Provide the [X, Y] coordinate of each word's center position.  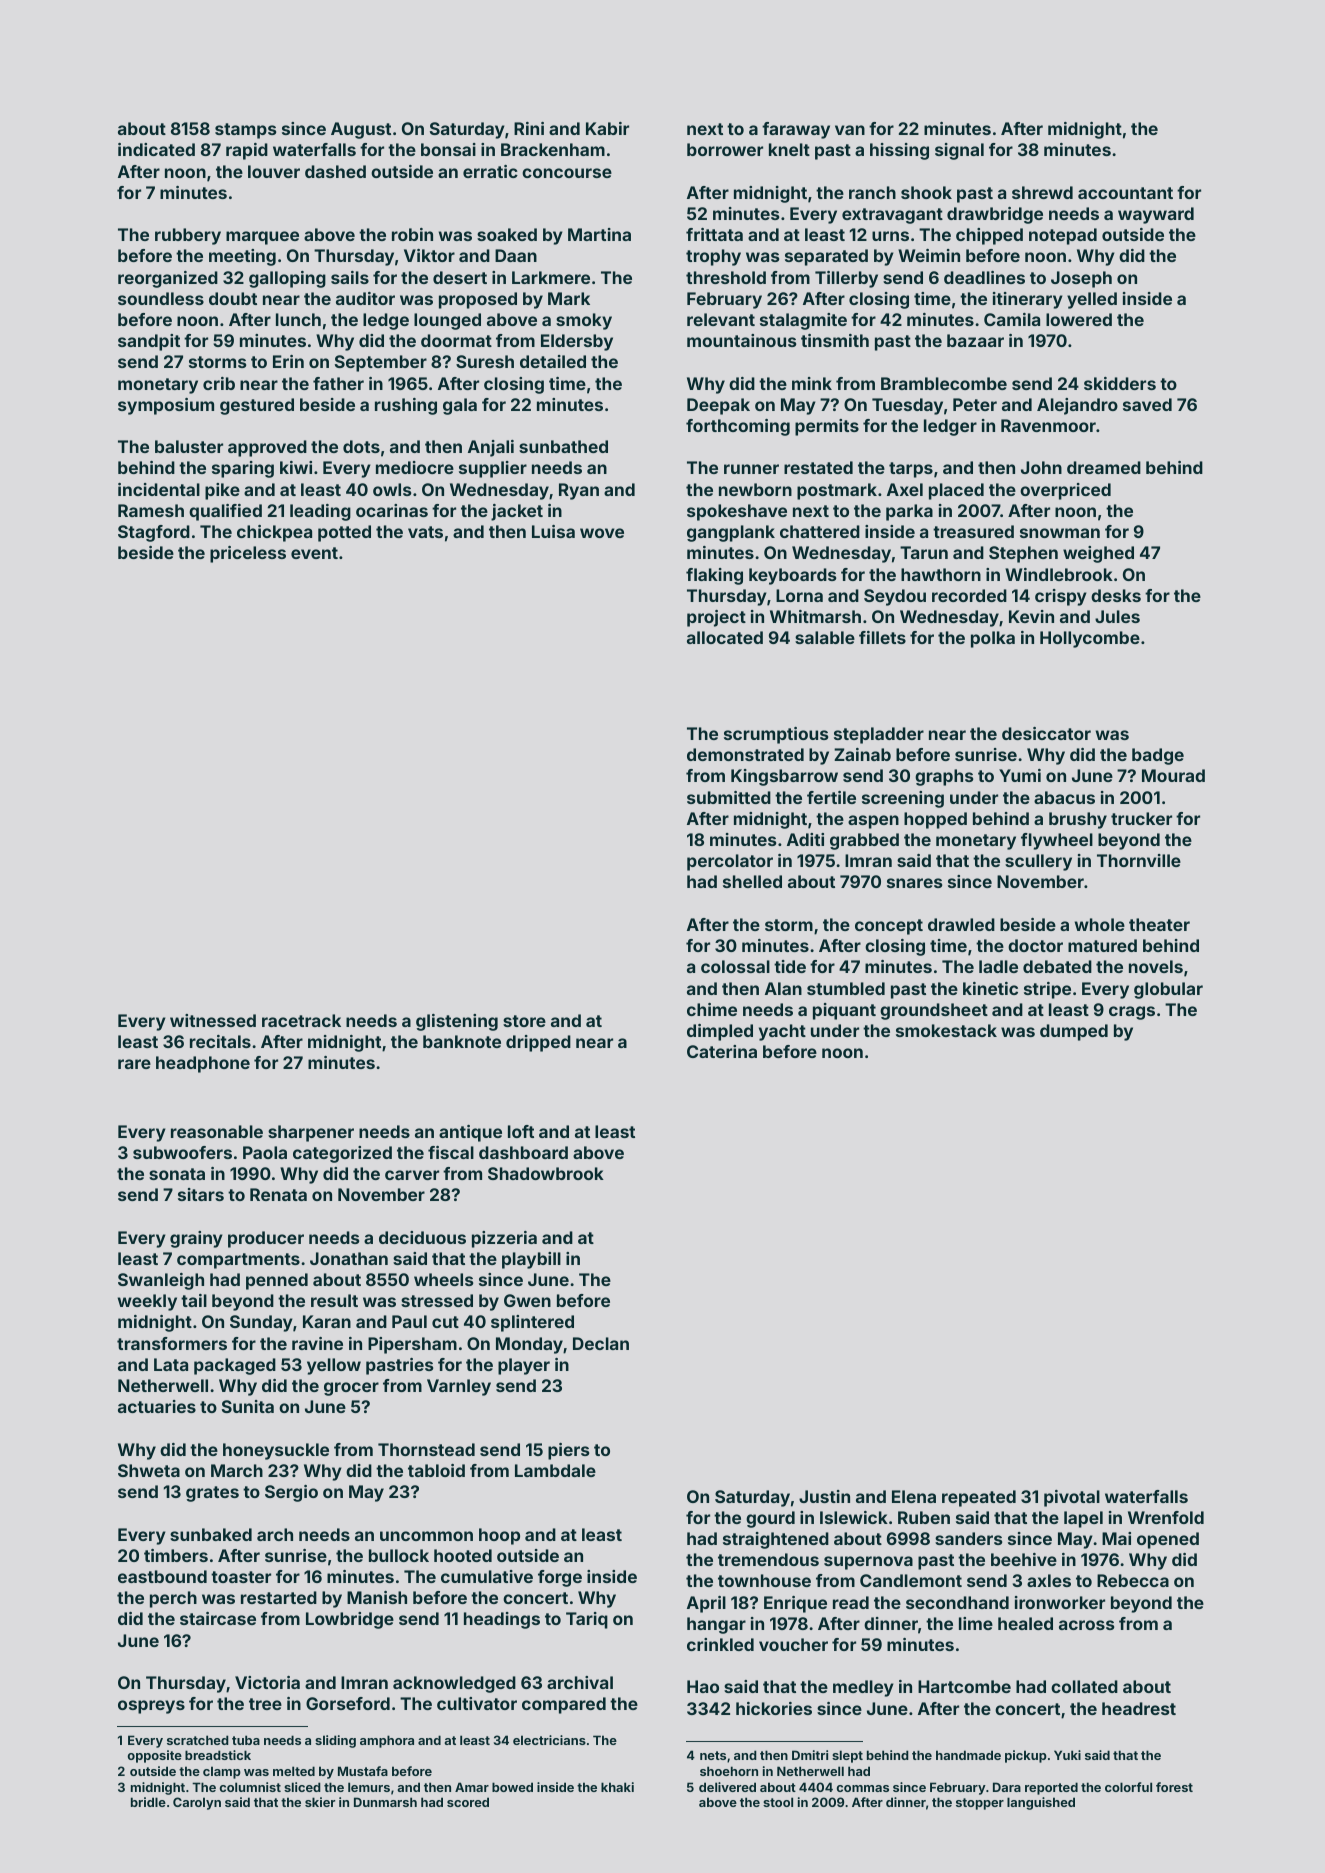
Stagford [154, 533]
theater [1159, 924]
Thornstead [426, 1449]
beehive [1024, 1559]
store [524, 1021]
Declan [601, 1343]
